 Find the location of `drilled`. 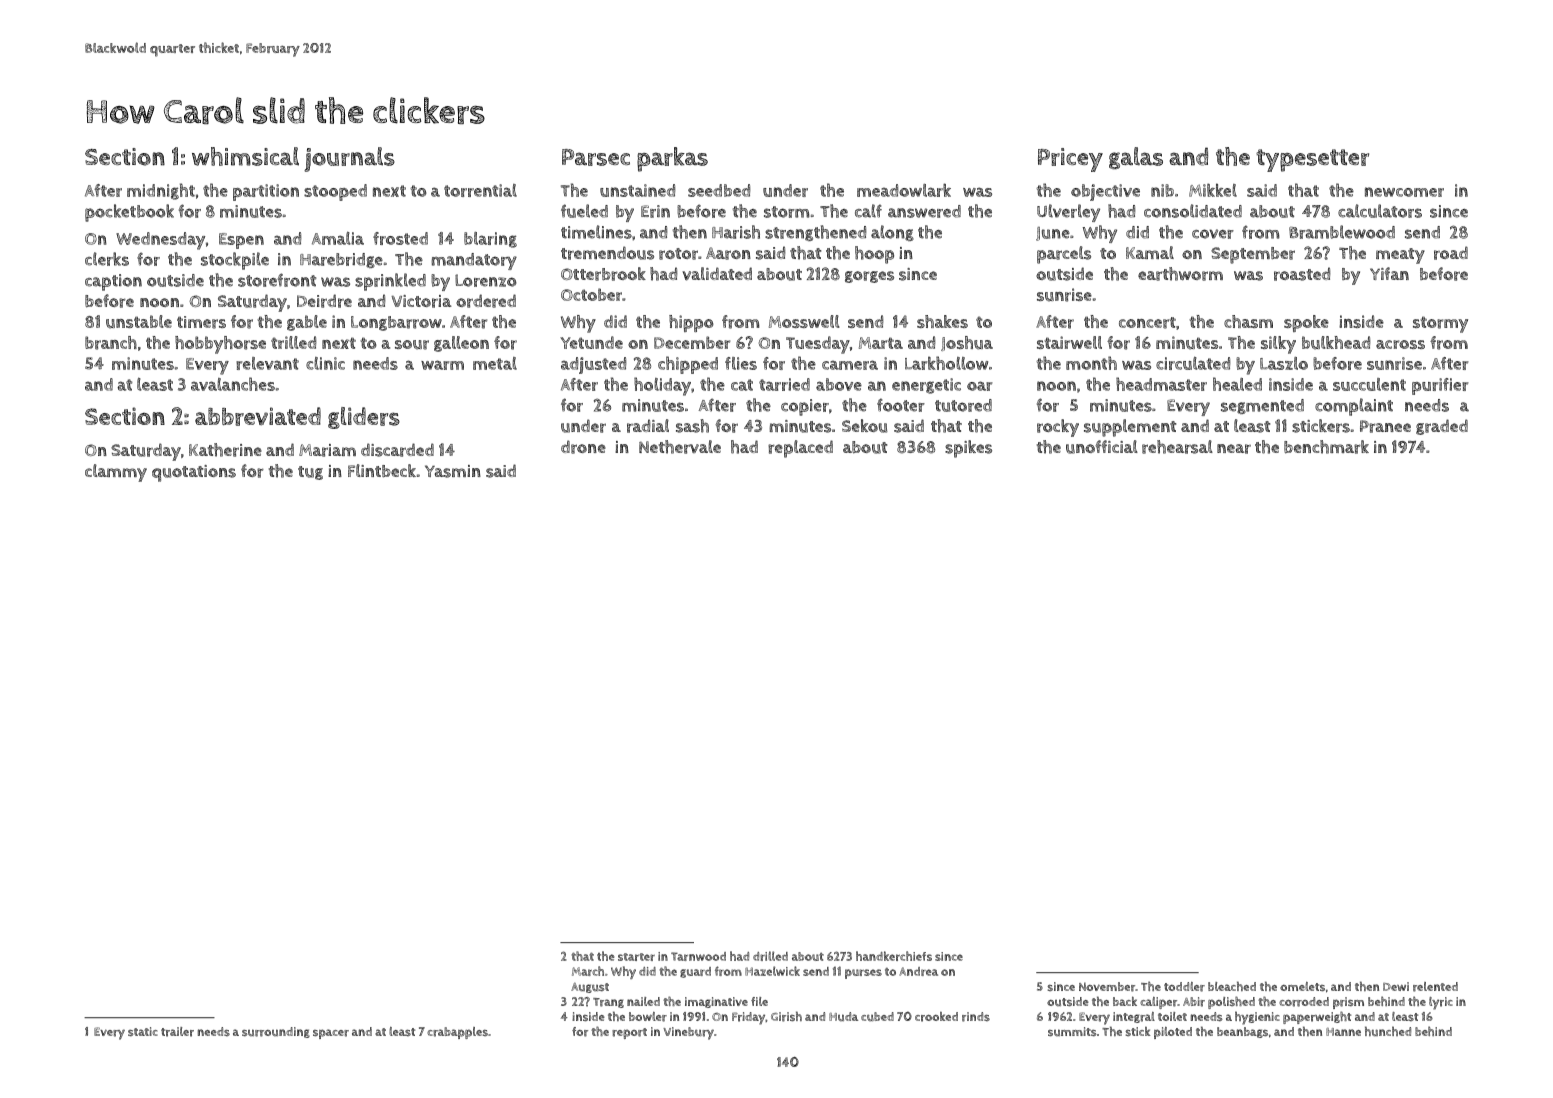

drilled is located at coordinates (770, 956).
